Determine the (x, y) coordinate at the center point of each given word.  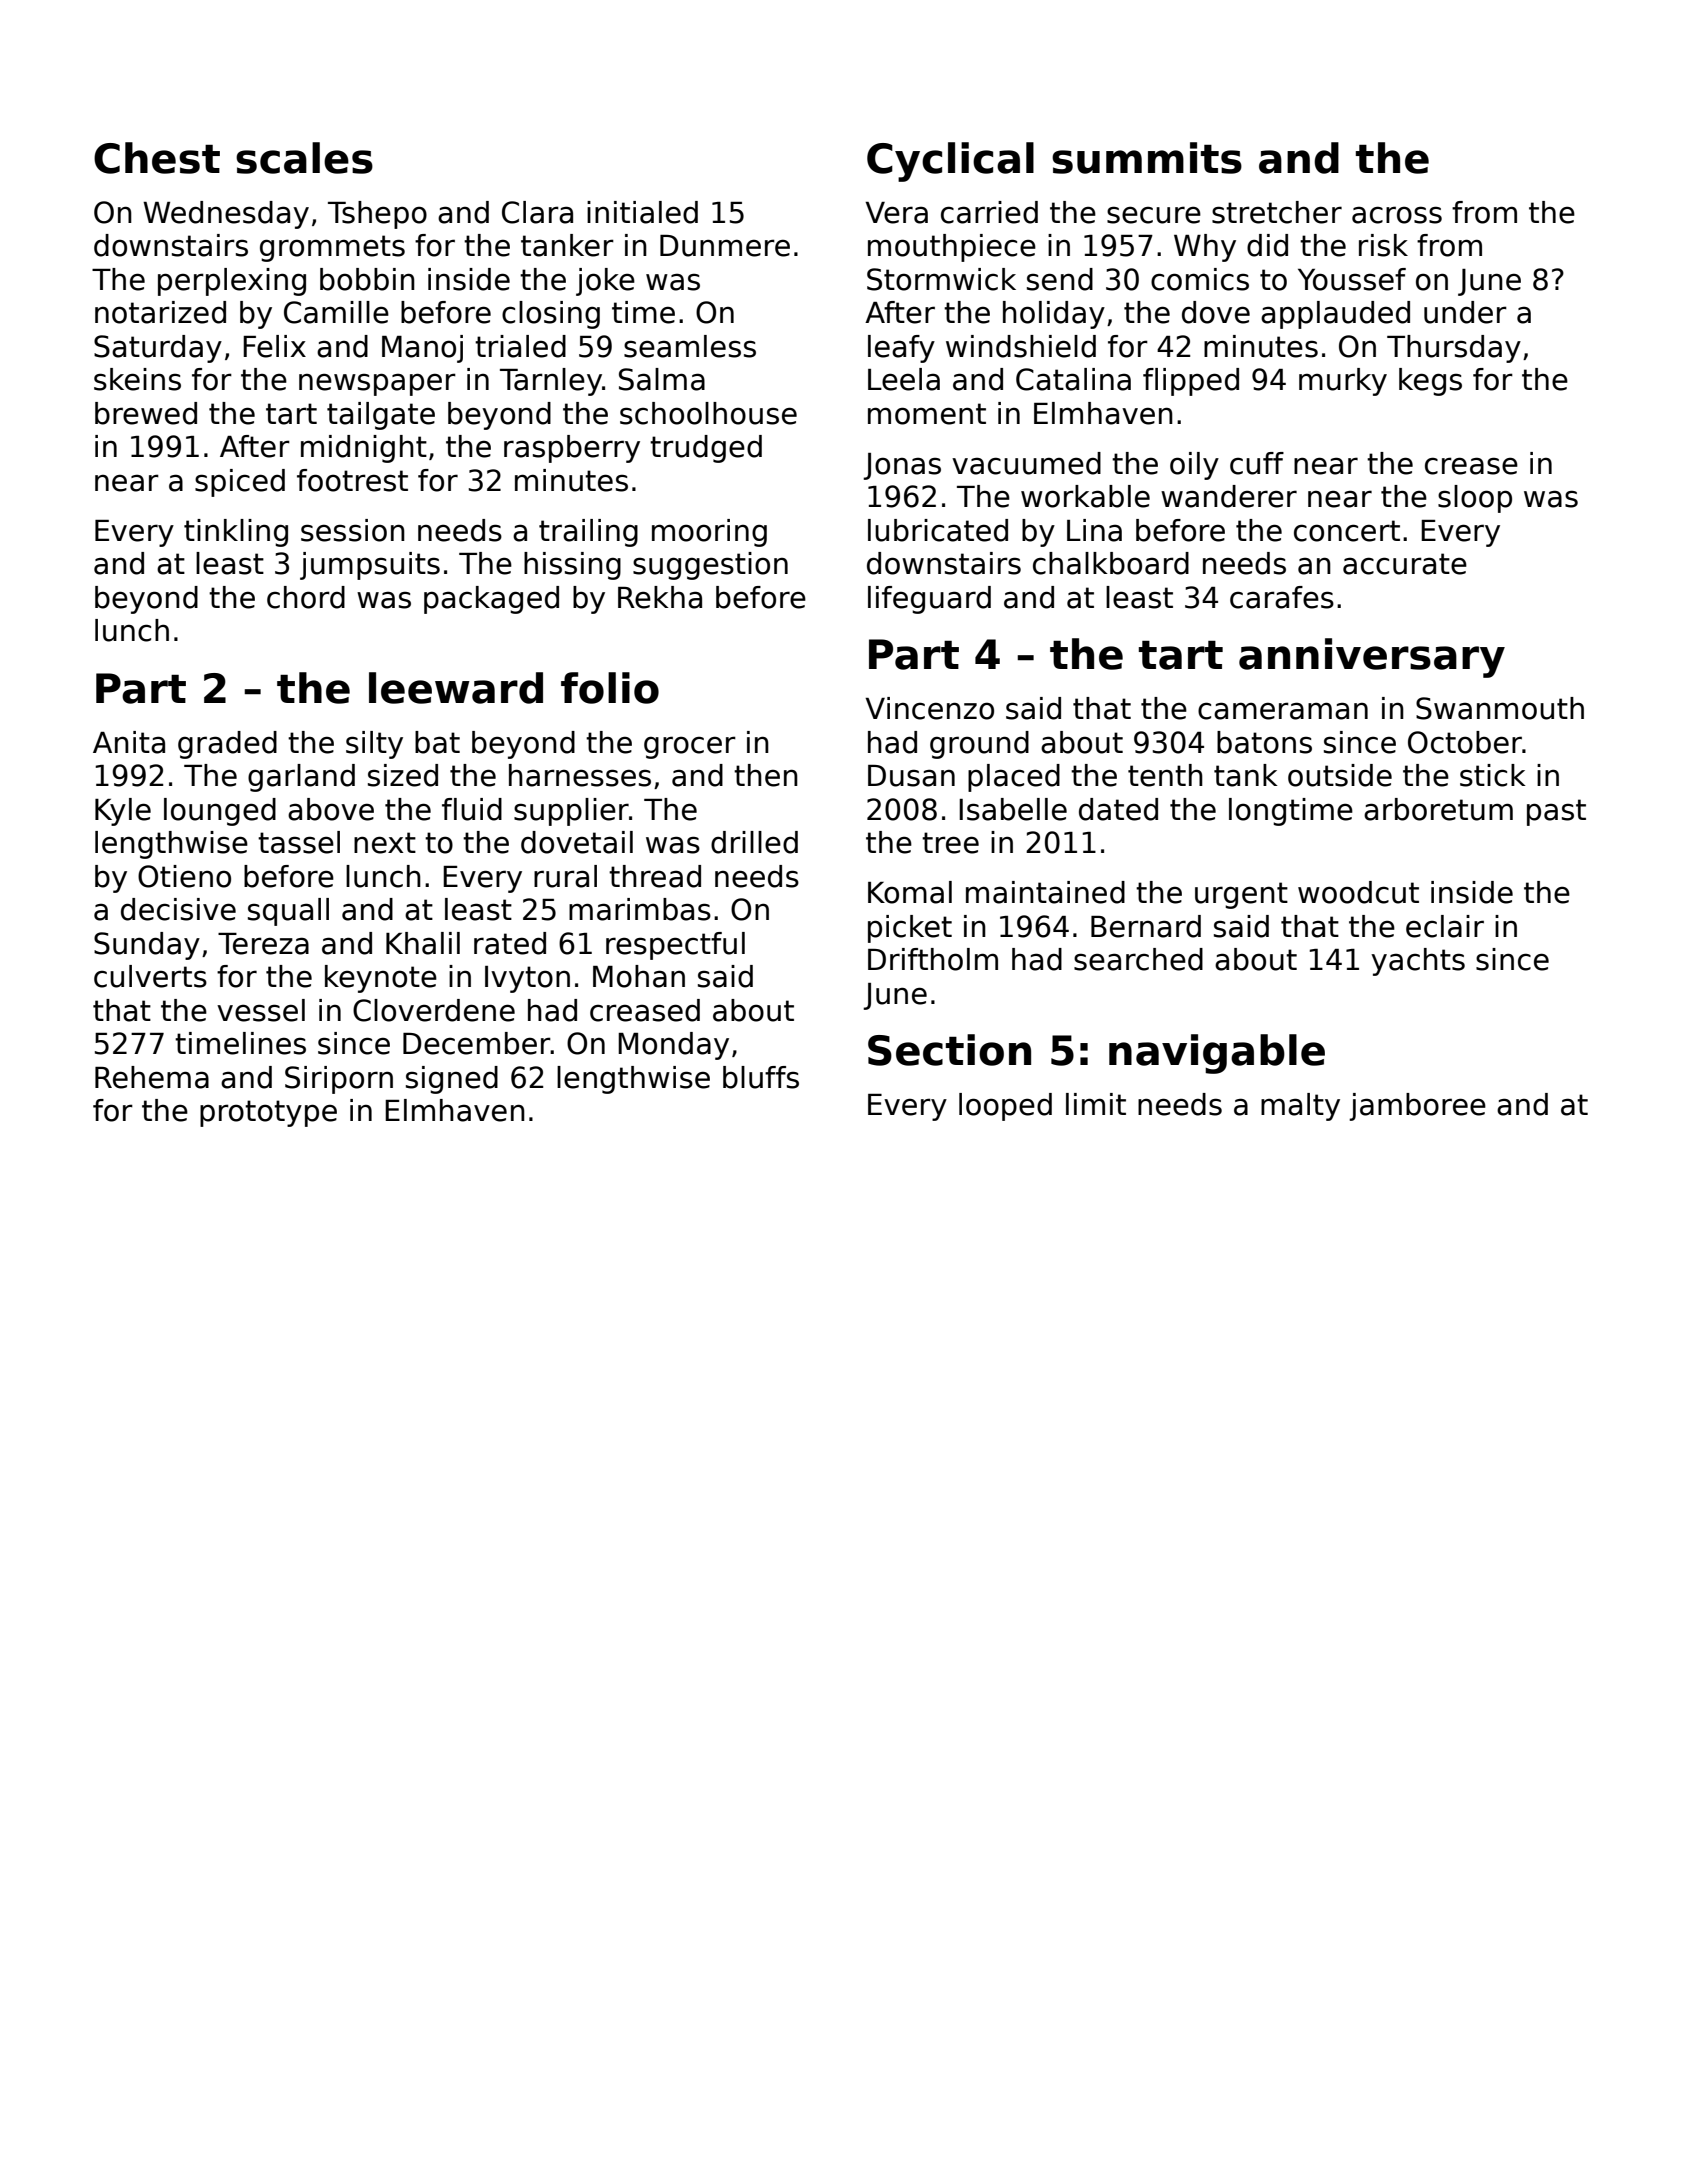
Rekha (660, 597)
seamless (690, 346)
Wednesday (226, 215)
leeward (456, 688)
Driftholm (933, 959)
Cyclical (950, 162)
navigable (1217, 1054)
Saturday (158, 349)
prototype (268, 1113)
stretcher (1277, 212)
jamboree (1417, 1107)
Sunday (147, 946)
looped (1005, 1107)
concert (1347, 531)
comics (1200, 279)
